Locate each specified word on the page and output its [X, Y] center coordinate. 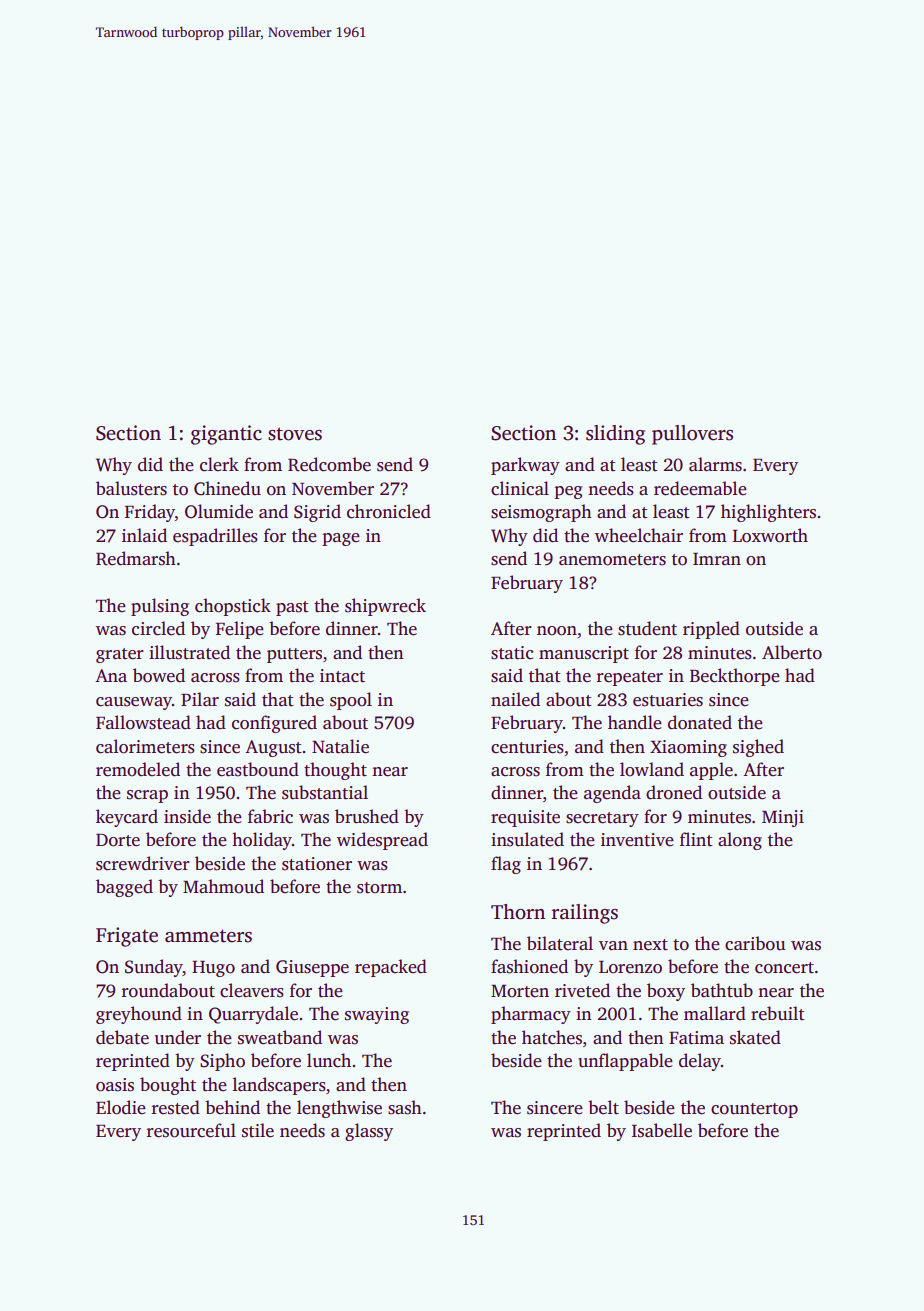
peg [568, 492]
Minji [783, 818]
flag [506, 865]
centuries [527, 747]
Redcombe [329, 464]
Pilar [200, 699]
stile [258, 1130]
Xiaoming [688, 748]
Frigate [127, 937]
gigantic [226, 435]
